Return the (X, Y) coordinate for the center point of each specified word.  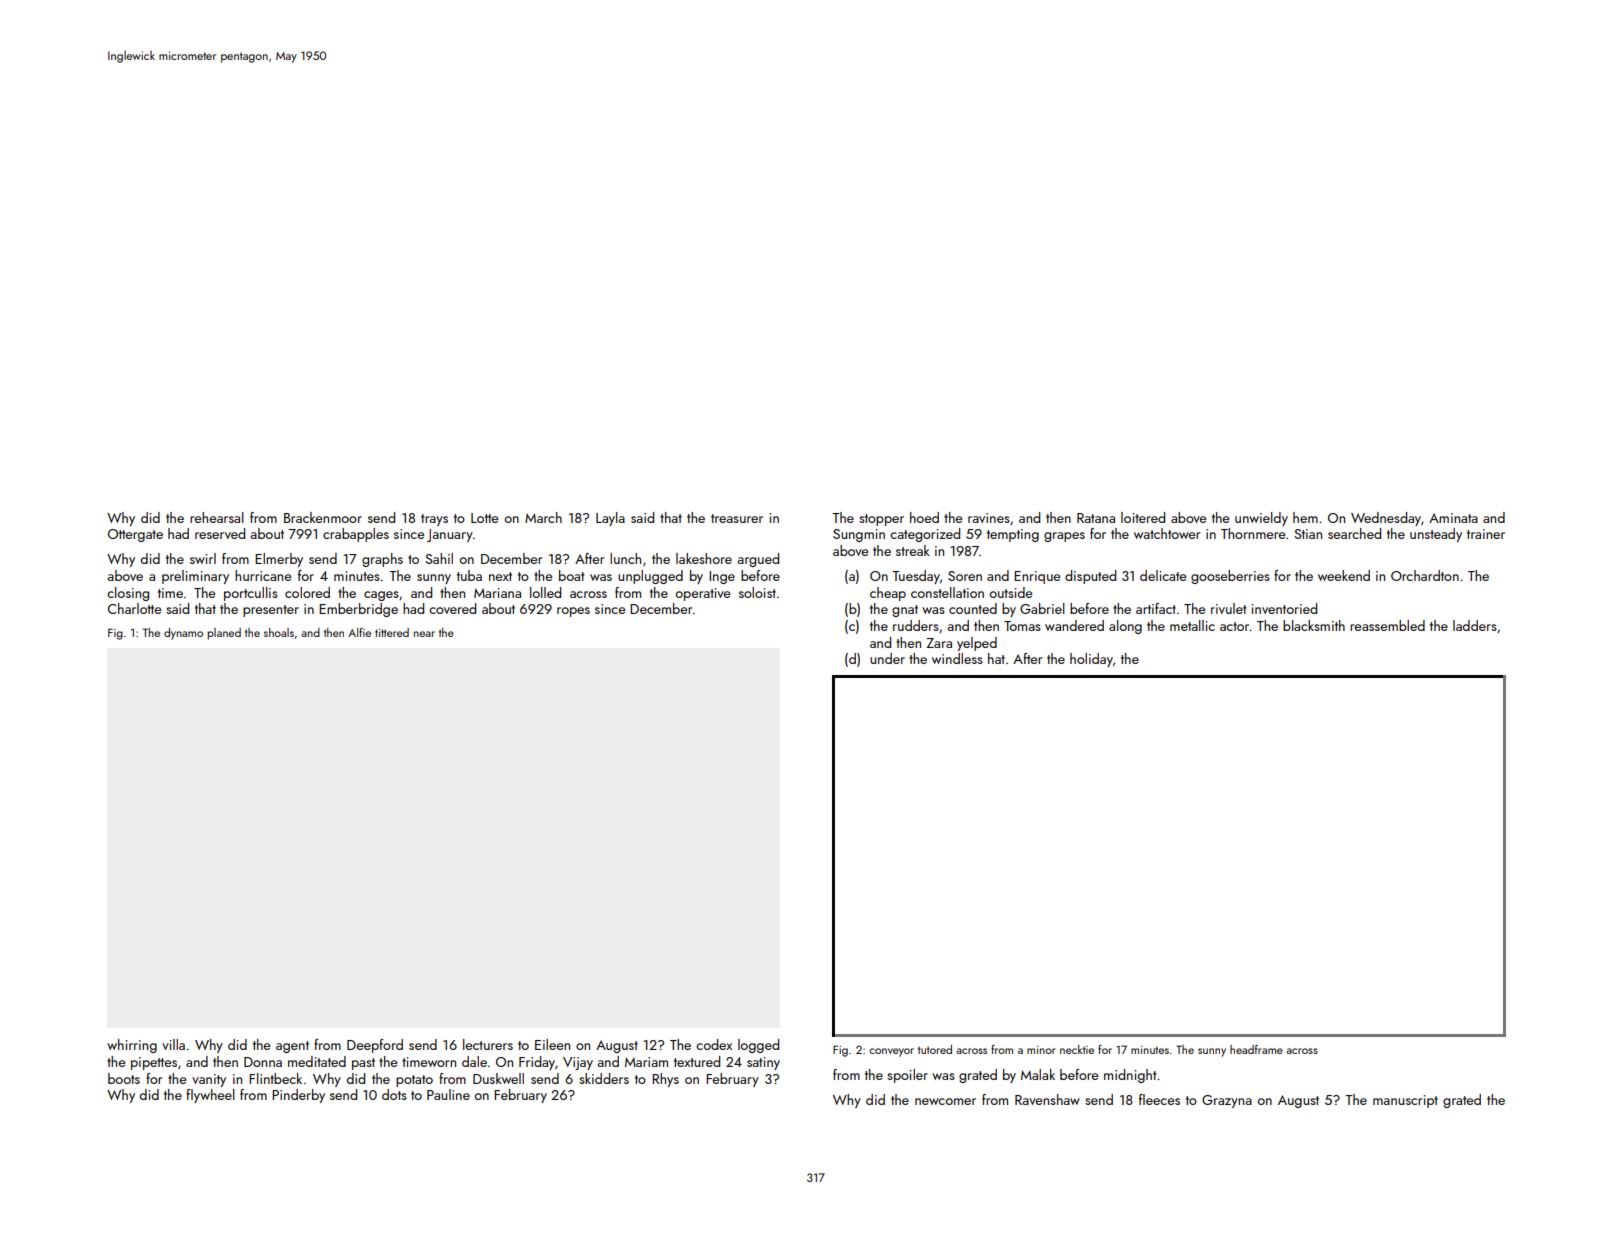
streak (913, 550)
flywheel (210, 1096)
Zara (939, 643)
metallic (1192, 625)
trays (434, 520)
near (424, 634)
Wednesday (1386, 519)
